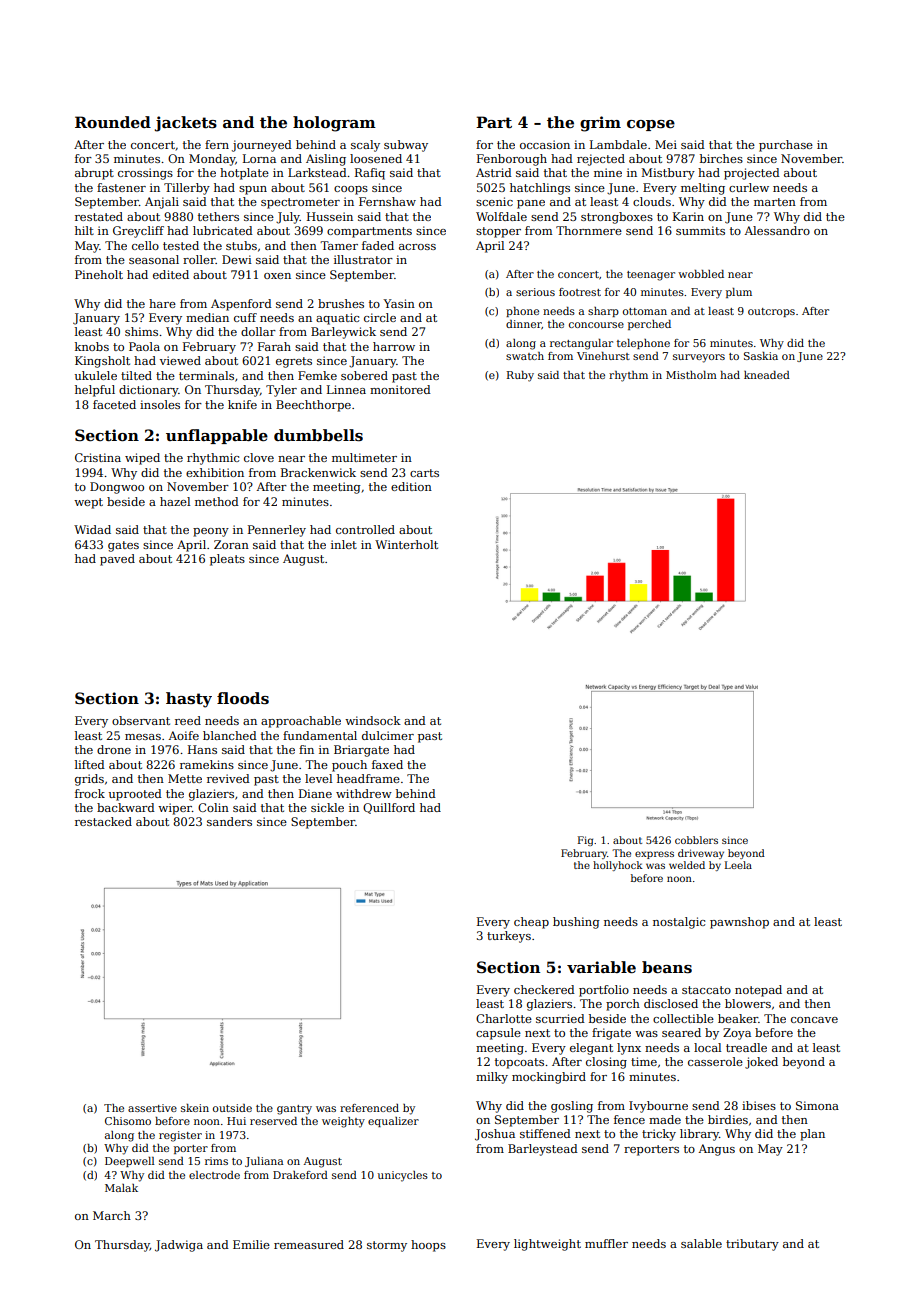  What do you see at coordinates (387, 764) in the document?
I see `faxed` at bounding box center [387, 764].
